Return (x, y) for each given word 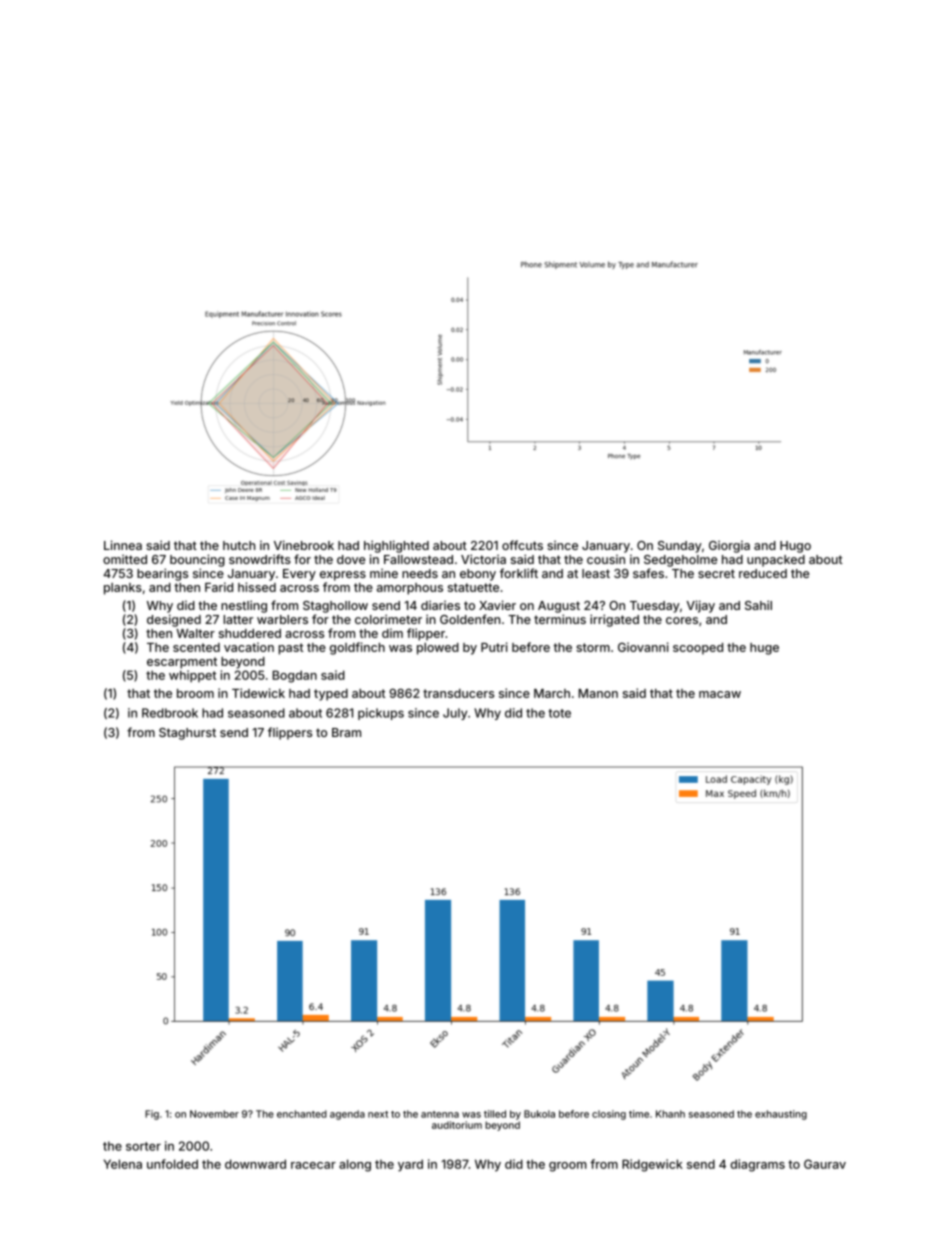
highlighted (396, 546)
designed (174, 620)
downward (255, 1164)
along (355, 1165)
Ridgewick (652, 1165)
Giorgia (729, 546)
